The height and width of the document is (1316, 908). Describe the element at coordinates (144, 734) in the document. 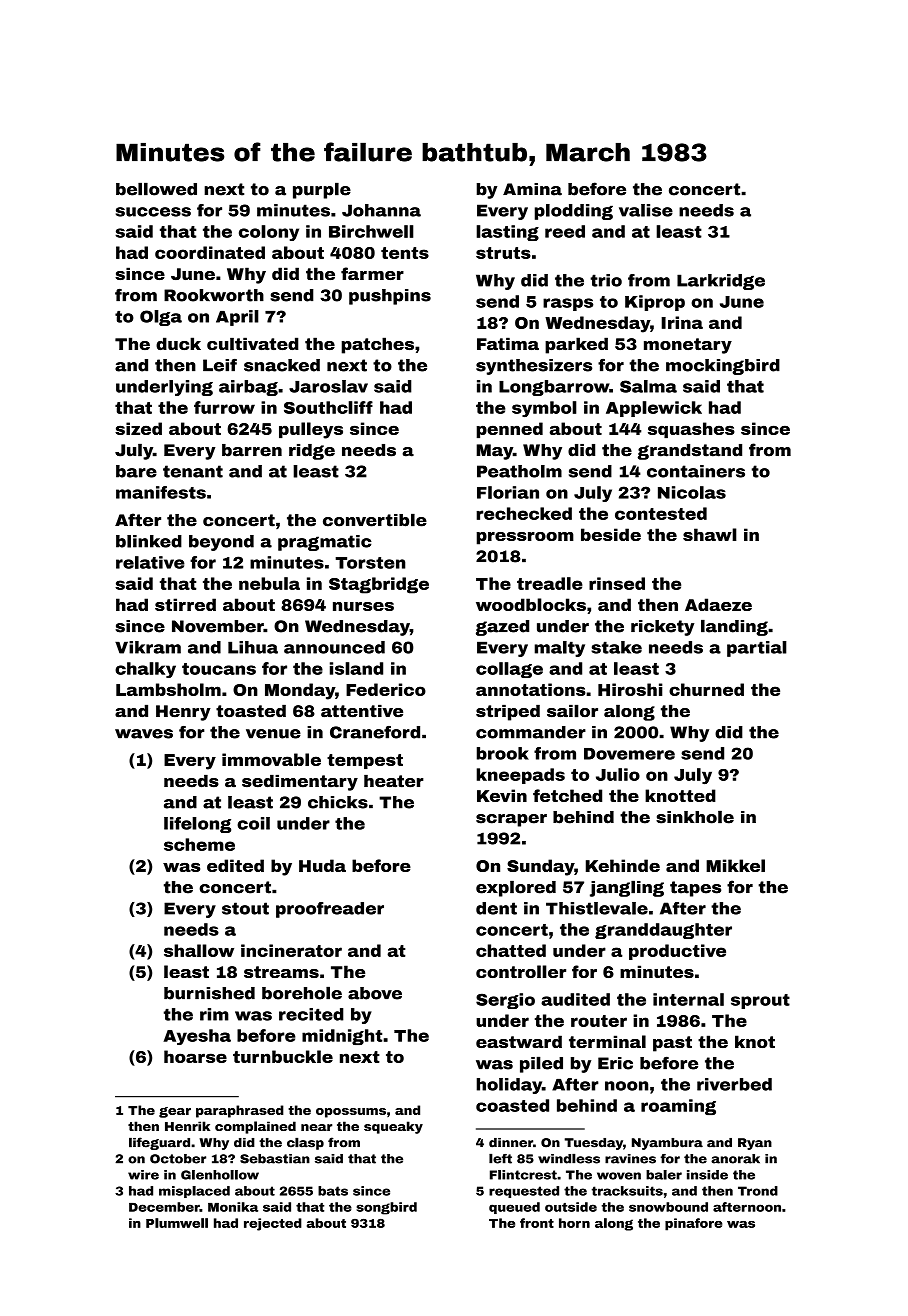

I see `waves` at that location.
